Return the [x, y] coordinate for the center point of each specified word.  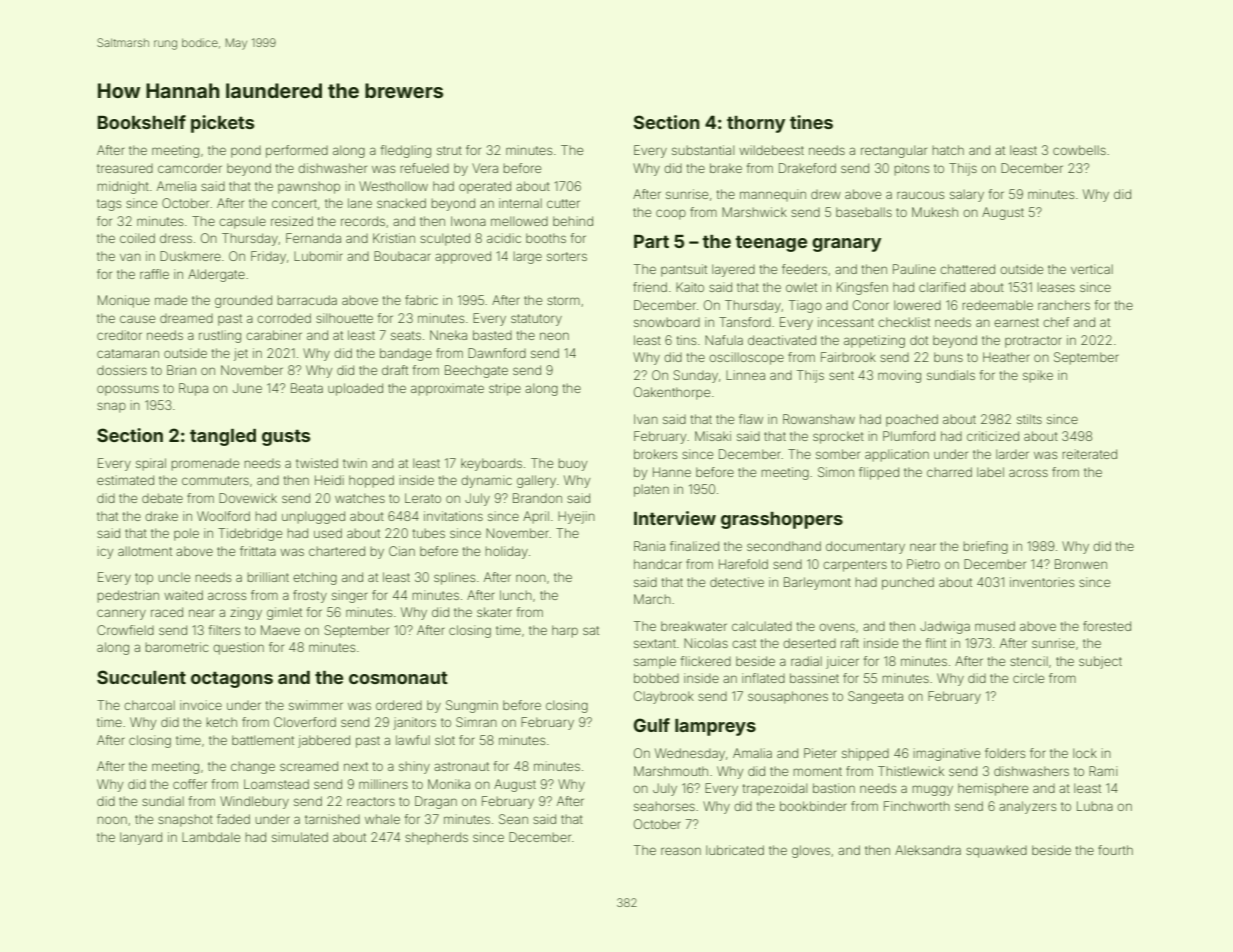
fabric [421, 300]
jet [241, 354]
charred [949, 472]
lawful [413, 740]
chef [1056, 322]
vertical [1092, 269]
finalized [694, 546]
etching [315, 578]
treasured [125, 168]
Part [651, 241]
